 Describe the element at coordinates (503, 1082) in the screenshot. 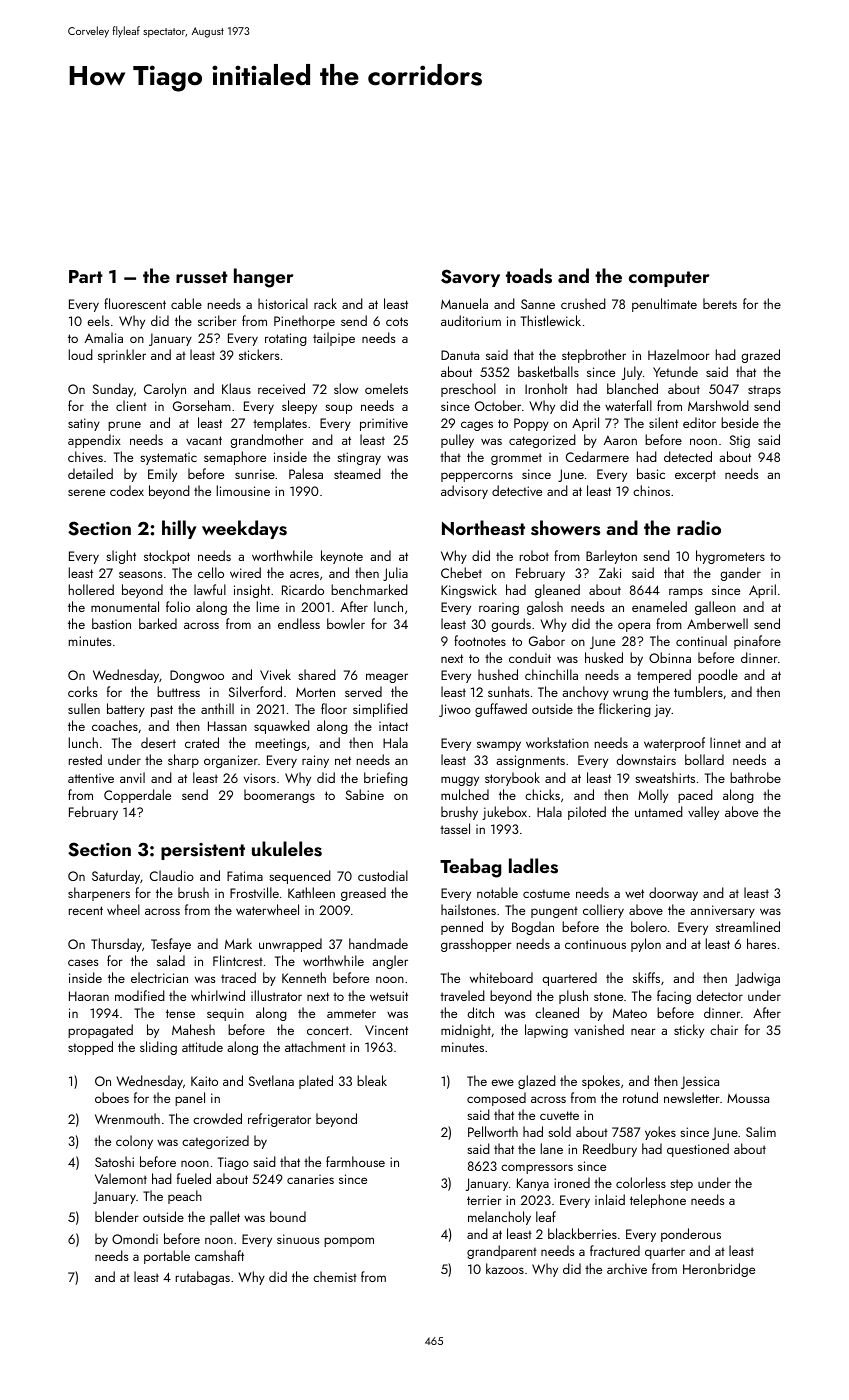

I see `ewe` at that location.
